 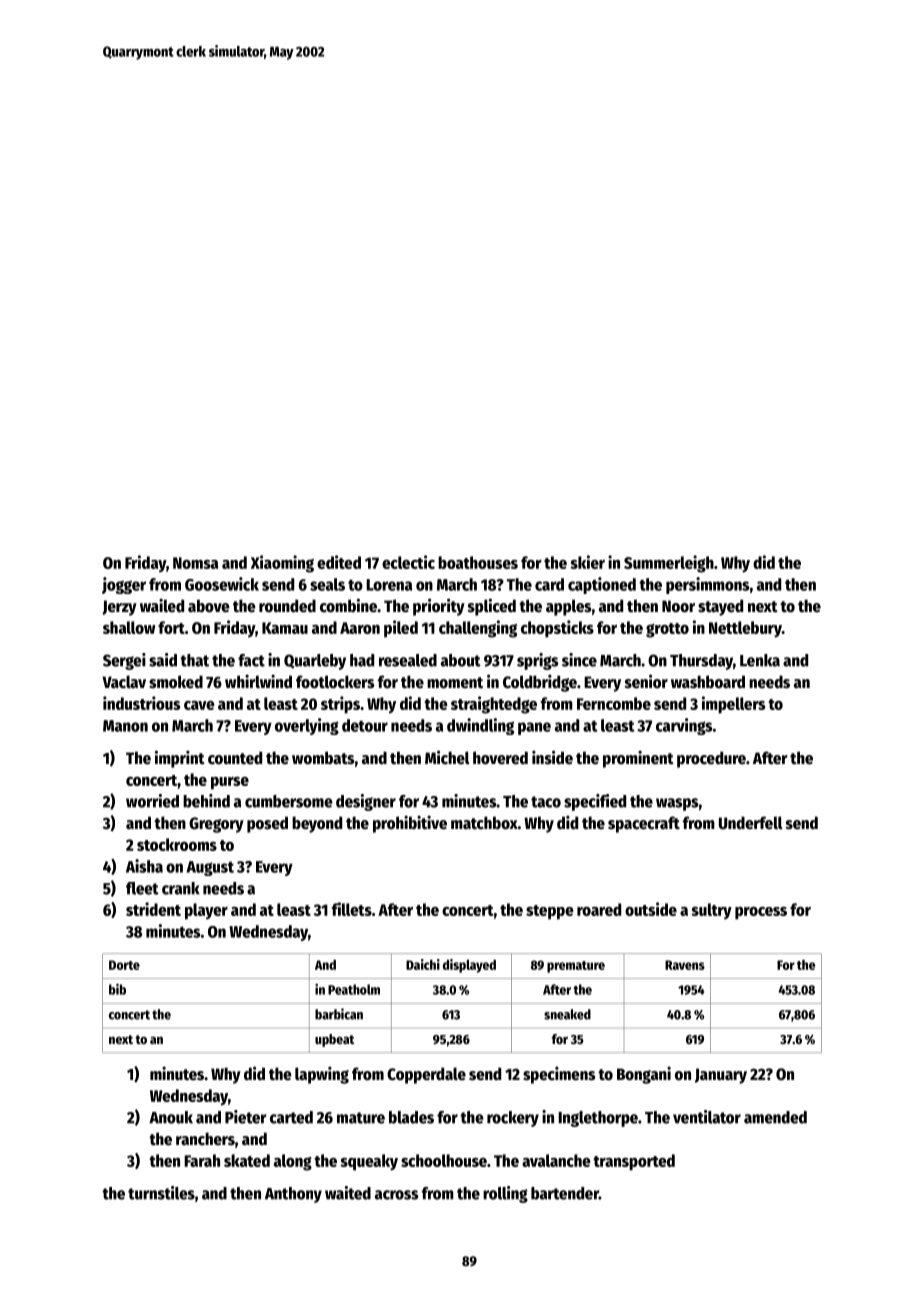 What do you see at coordinates (701, 662) in the image?
I see `Thursday` at bounding box center [701, 662].
